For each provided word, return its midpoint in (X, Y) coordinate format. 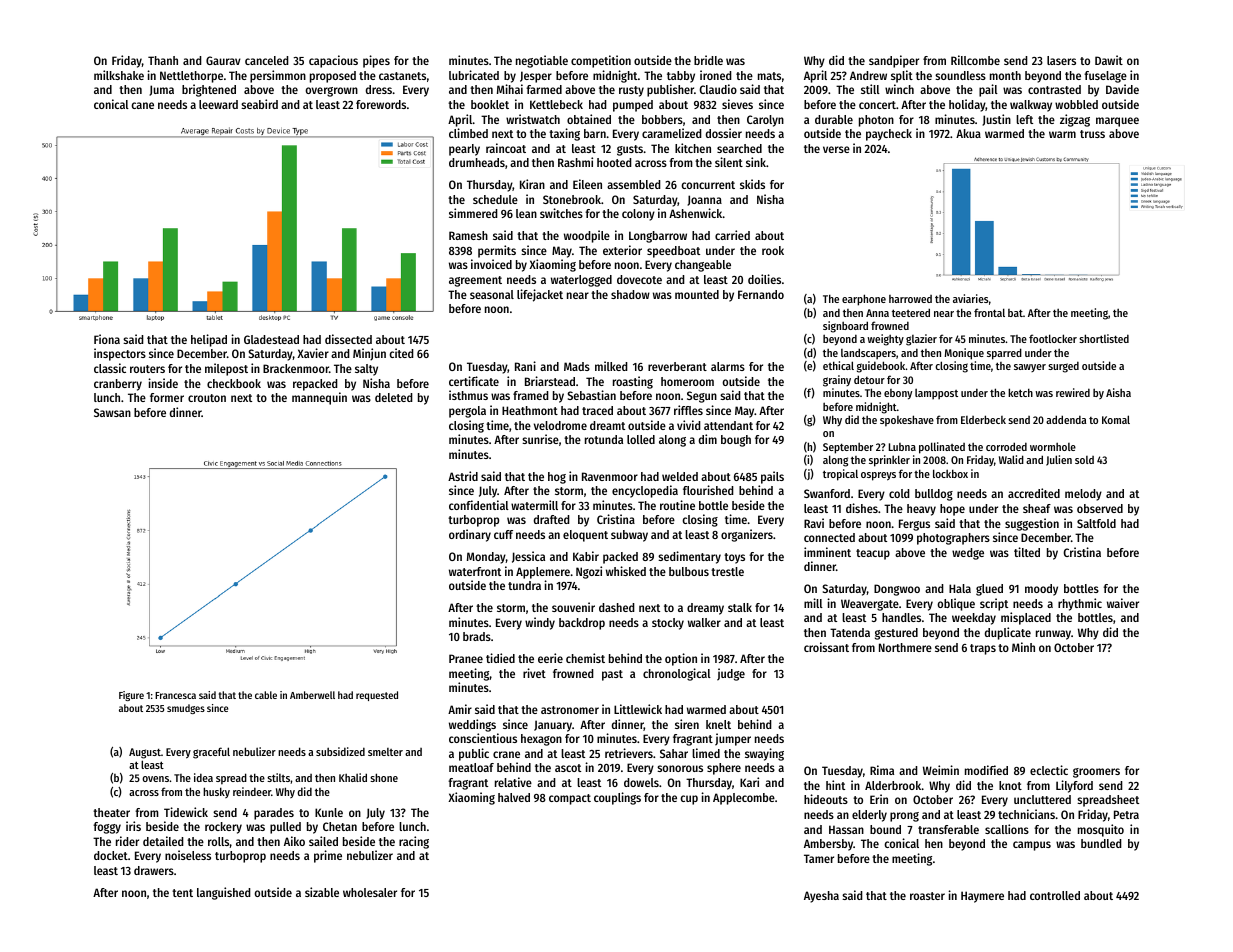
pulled (285, 828)
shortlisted (1104, 338)
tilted (1027, 552)
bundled (1101, 843)
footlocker (1053, 338)
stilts (278, 777)
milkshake (119, 75)
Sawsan (112, 412)
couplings (617, 798)
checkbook (234, 383)
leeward (218, 104)
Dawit (1109, 60)
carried (732, 235)
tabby (681, 77)
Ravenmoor (610, 476)
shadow (630, 294)
